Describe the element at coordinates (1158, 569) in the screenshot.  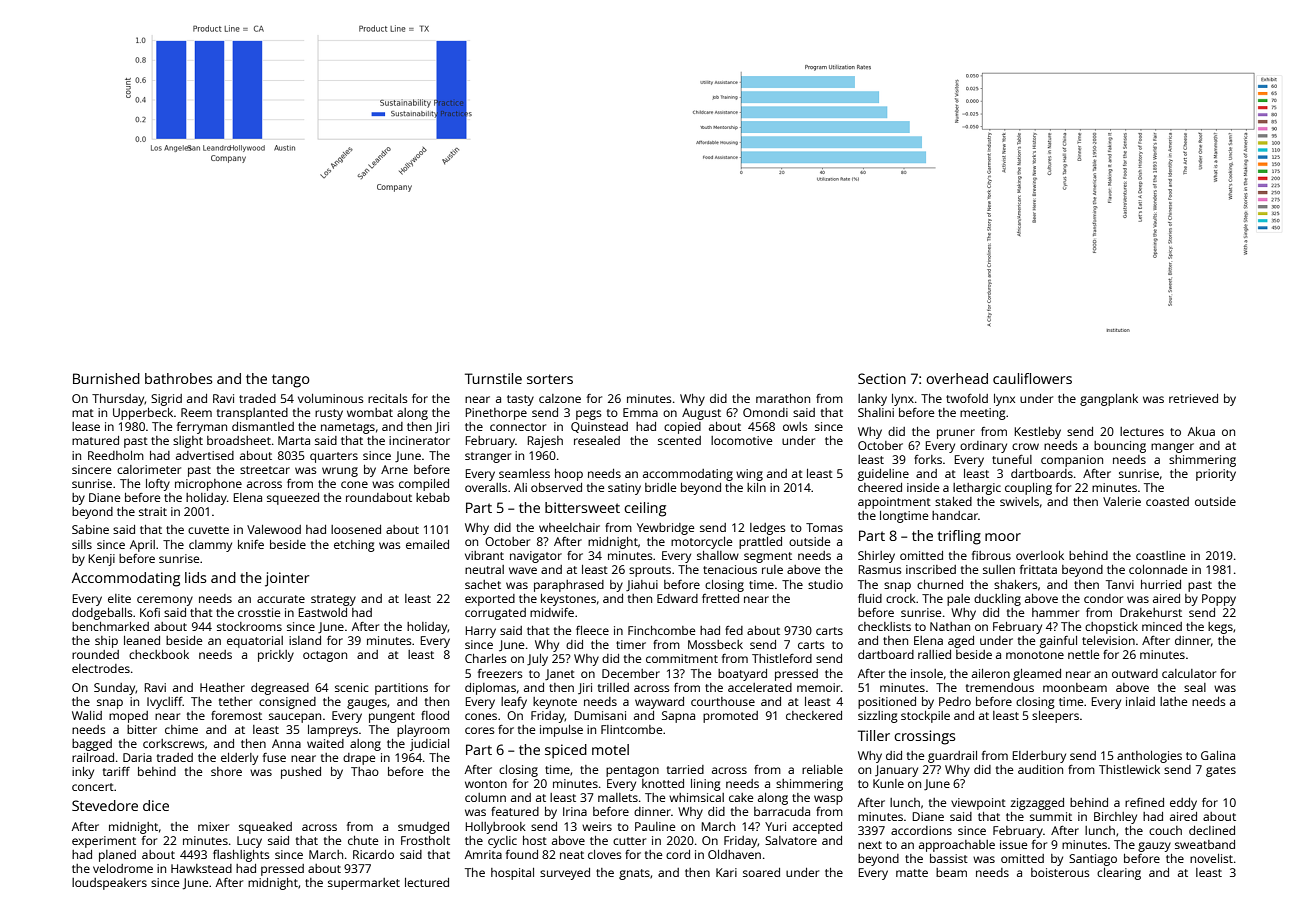
I see `colonnade` at that location.
